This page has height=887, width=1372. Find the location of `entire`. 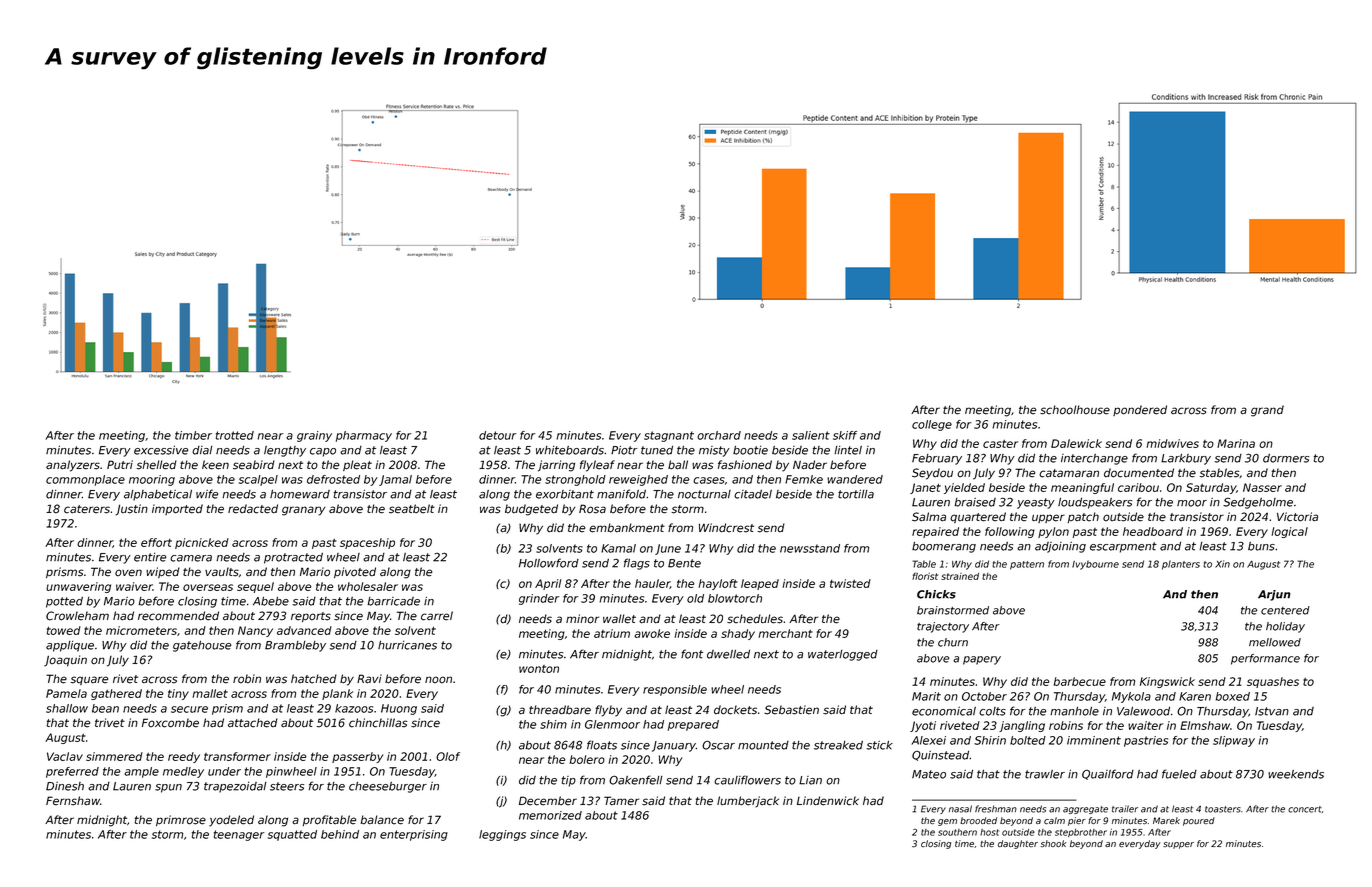

entire is located at coordinates (150, 557).
